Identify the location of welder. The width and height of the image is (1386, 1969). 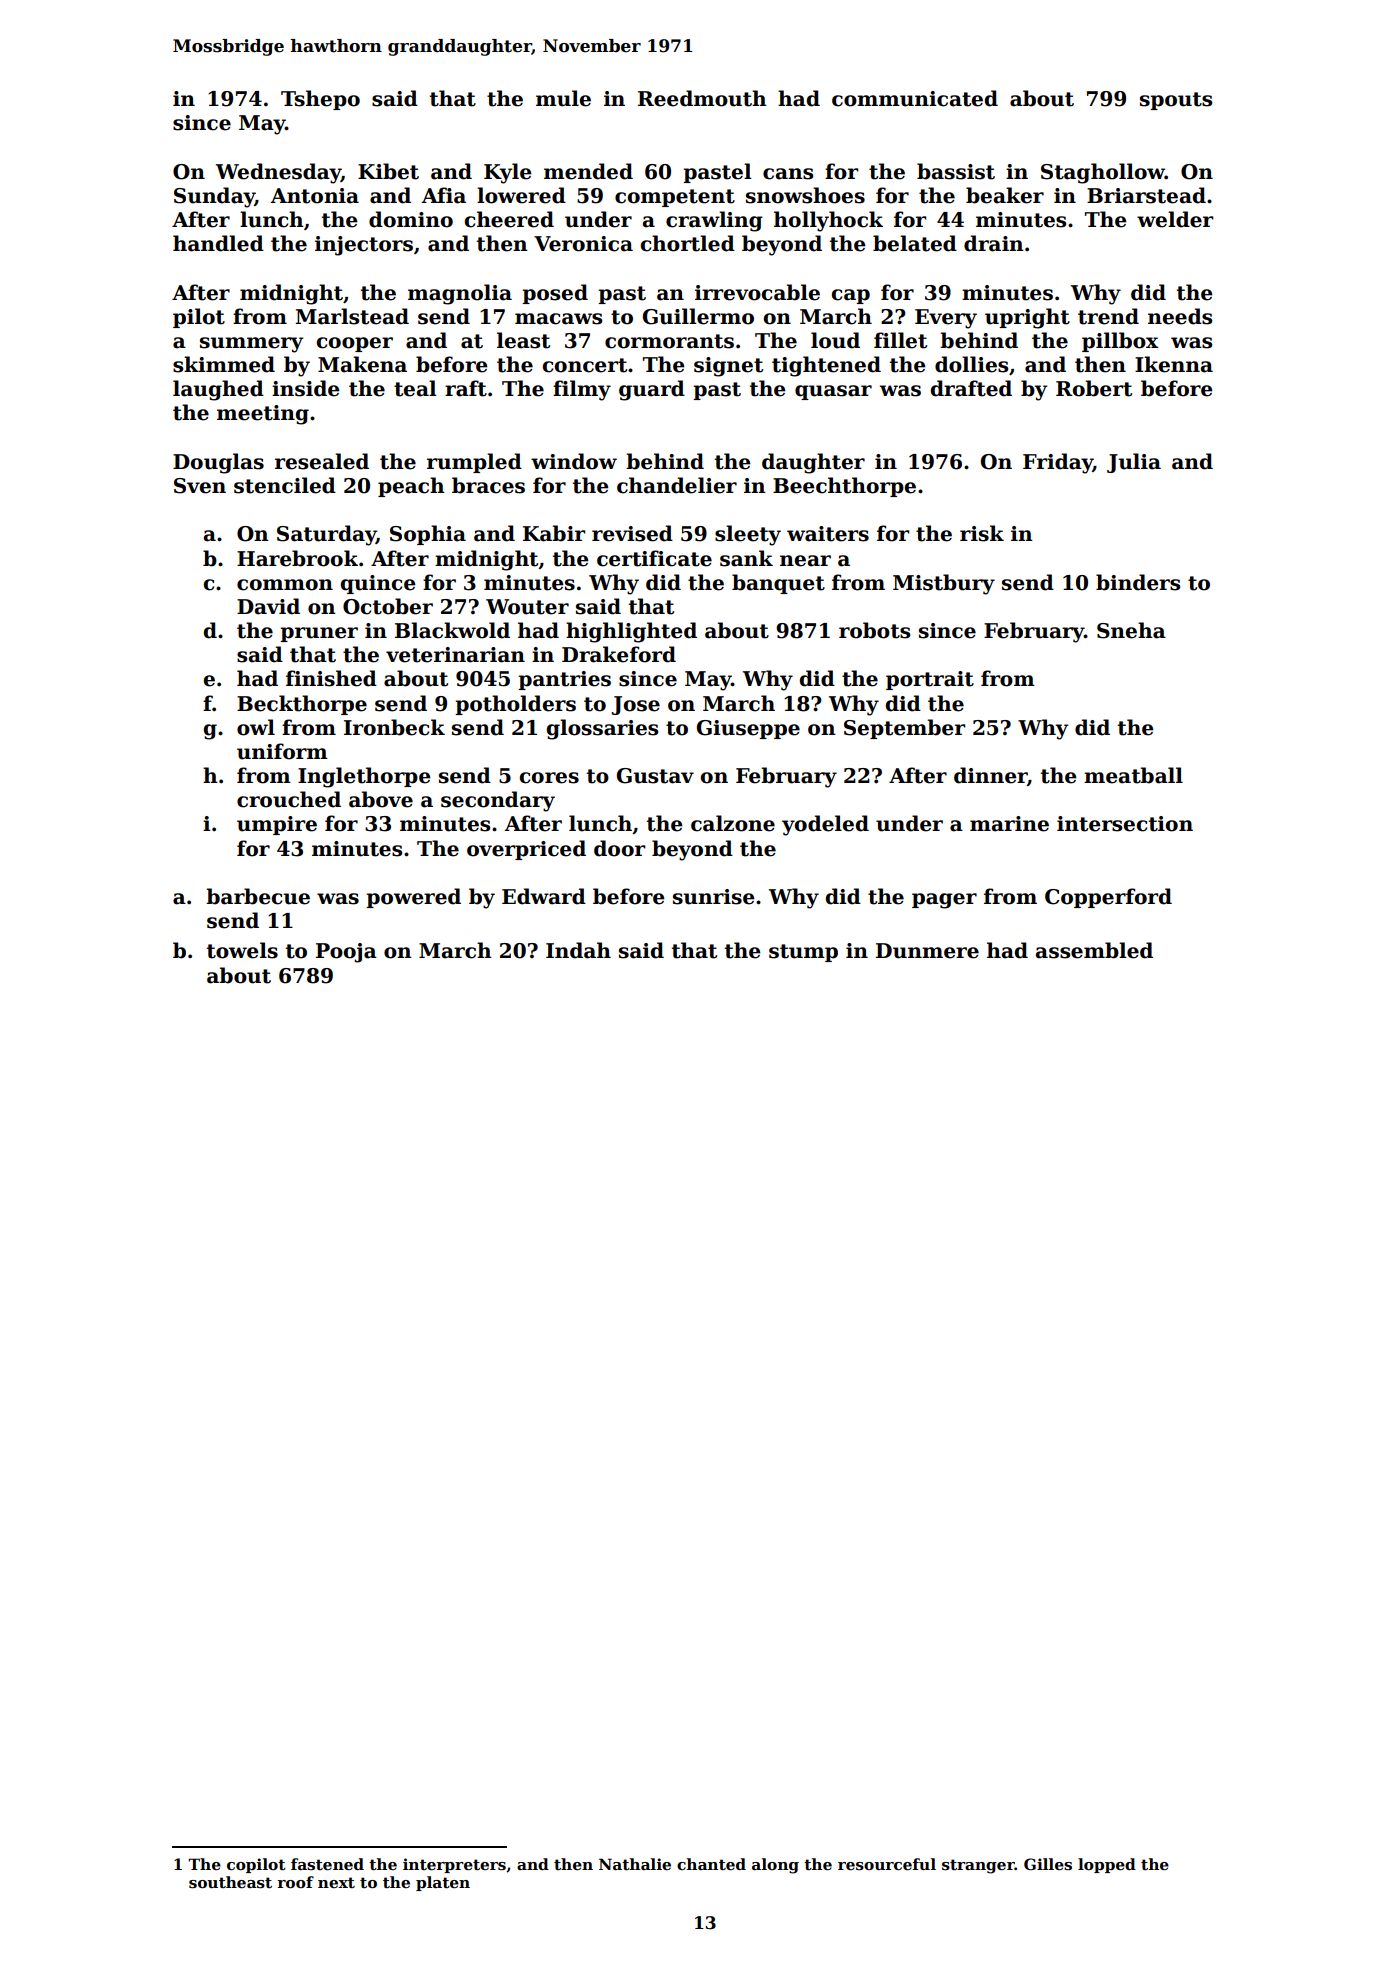
(1175, 219).
